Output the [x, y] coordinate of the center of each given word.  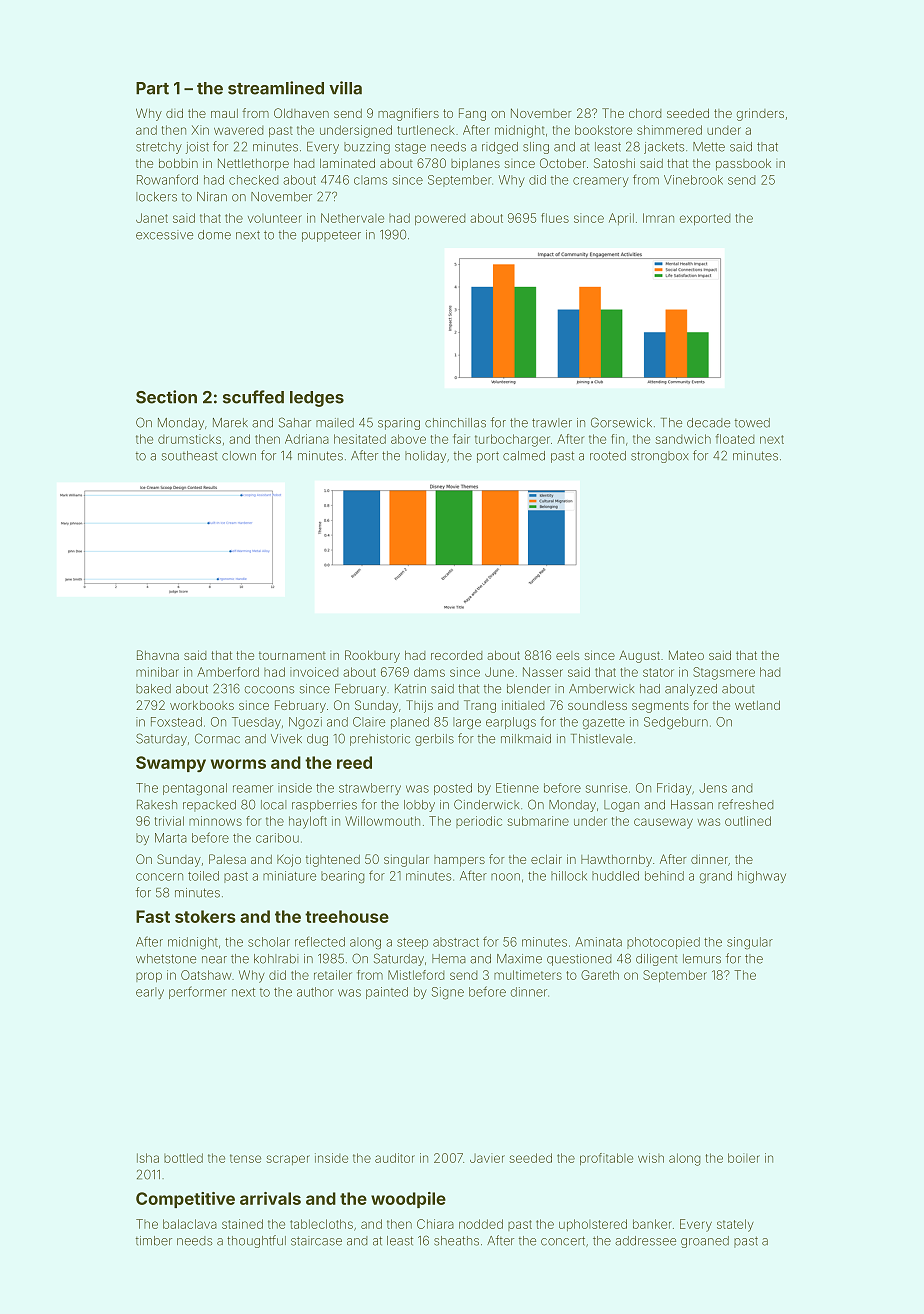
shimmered [669, 130]
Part [152, 88]
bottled [183, 1158]
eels [567, 655]
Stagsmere [724, 673]
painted [387, 993]
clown [239, 456]
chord [645, 113]
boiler [744, 1158]
